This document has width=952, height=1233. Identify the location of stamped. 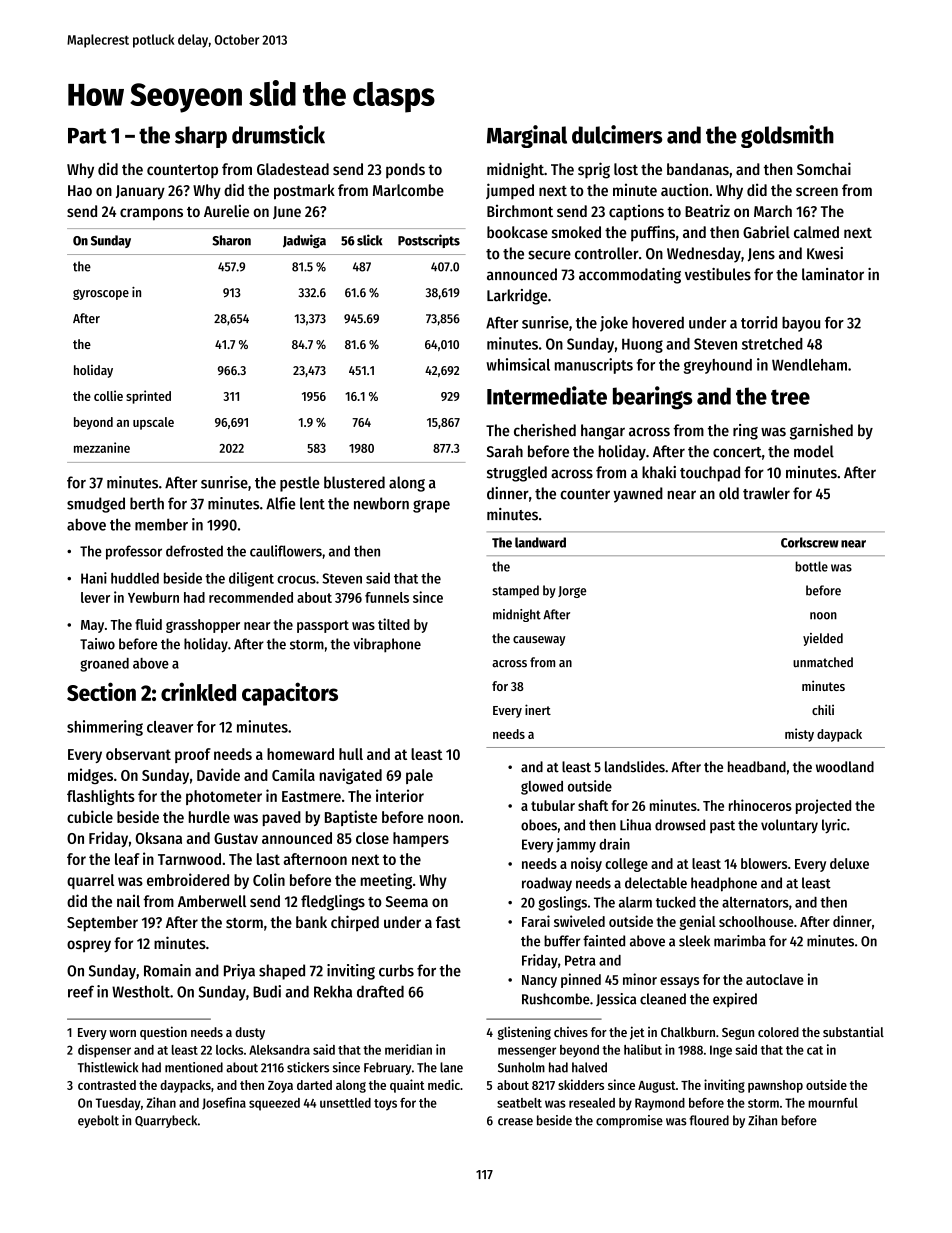
(515, 591).
